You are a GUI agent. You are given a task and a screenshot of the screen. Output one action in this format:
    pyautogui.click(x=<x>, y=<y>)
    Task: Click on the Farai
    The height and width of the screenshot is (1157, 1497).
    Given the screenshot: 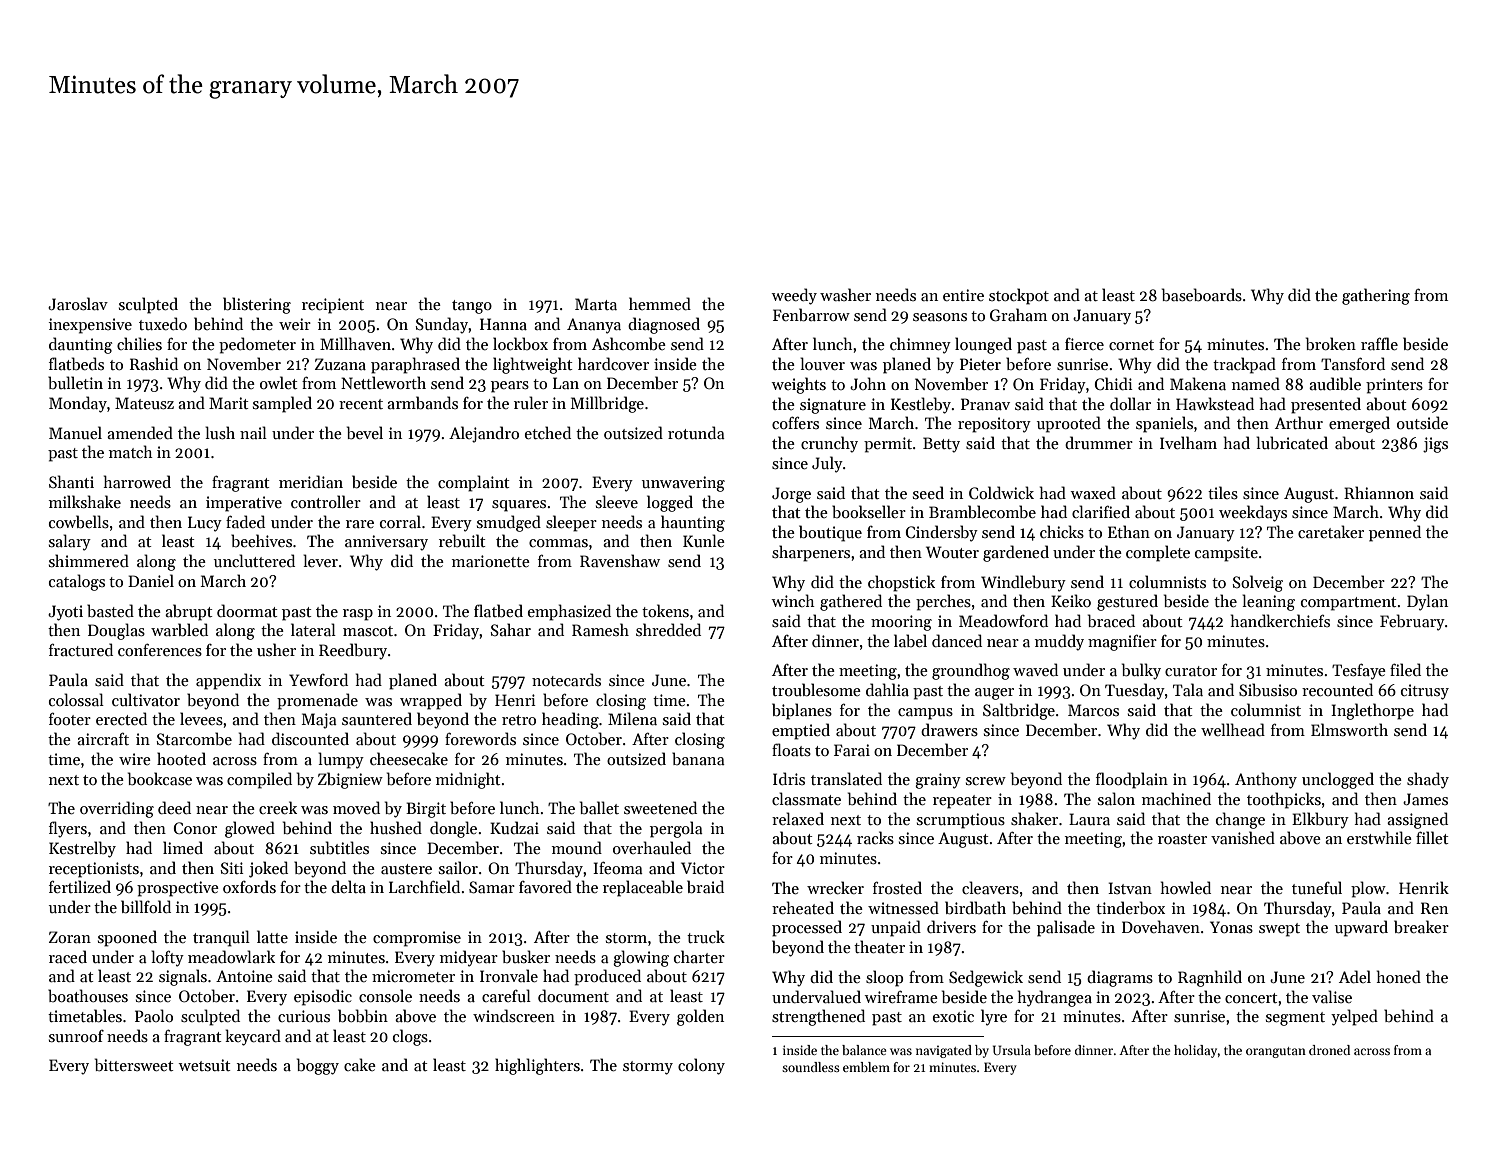 What is the action you would take?
    pyautogui.click(x=852, y=750)
